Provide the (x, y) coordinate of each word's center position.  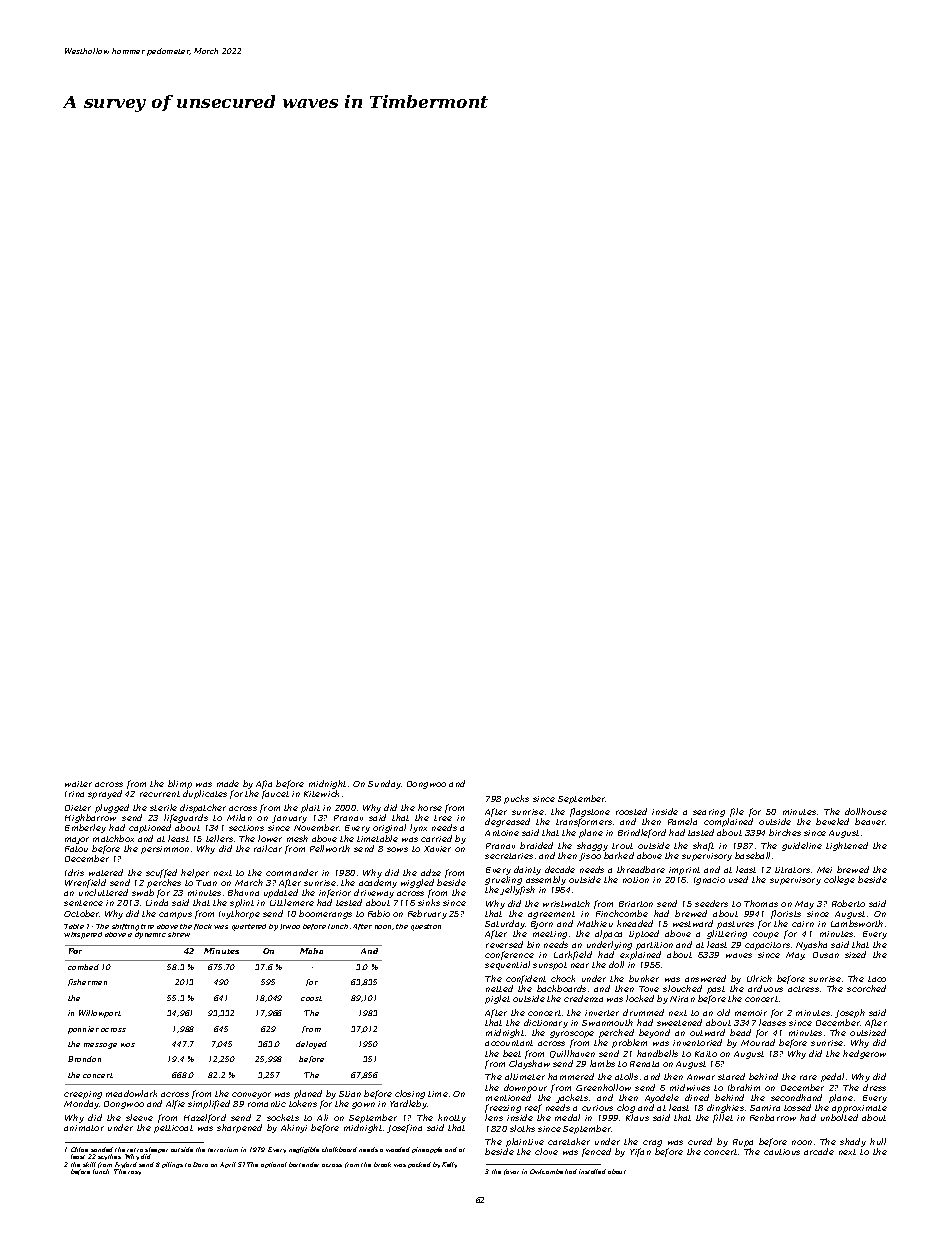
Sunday (384, 784)
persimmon (165, 850)
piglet (497, 999)
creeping (83, 1095)
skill (89, 1164)
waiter (78, 784)
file (737, 812)
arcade (819, 1151)
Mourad (758, 1042)
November (317, 827)
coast (311, 998)
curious (597, 1108)
